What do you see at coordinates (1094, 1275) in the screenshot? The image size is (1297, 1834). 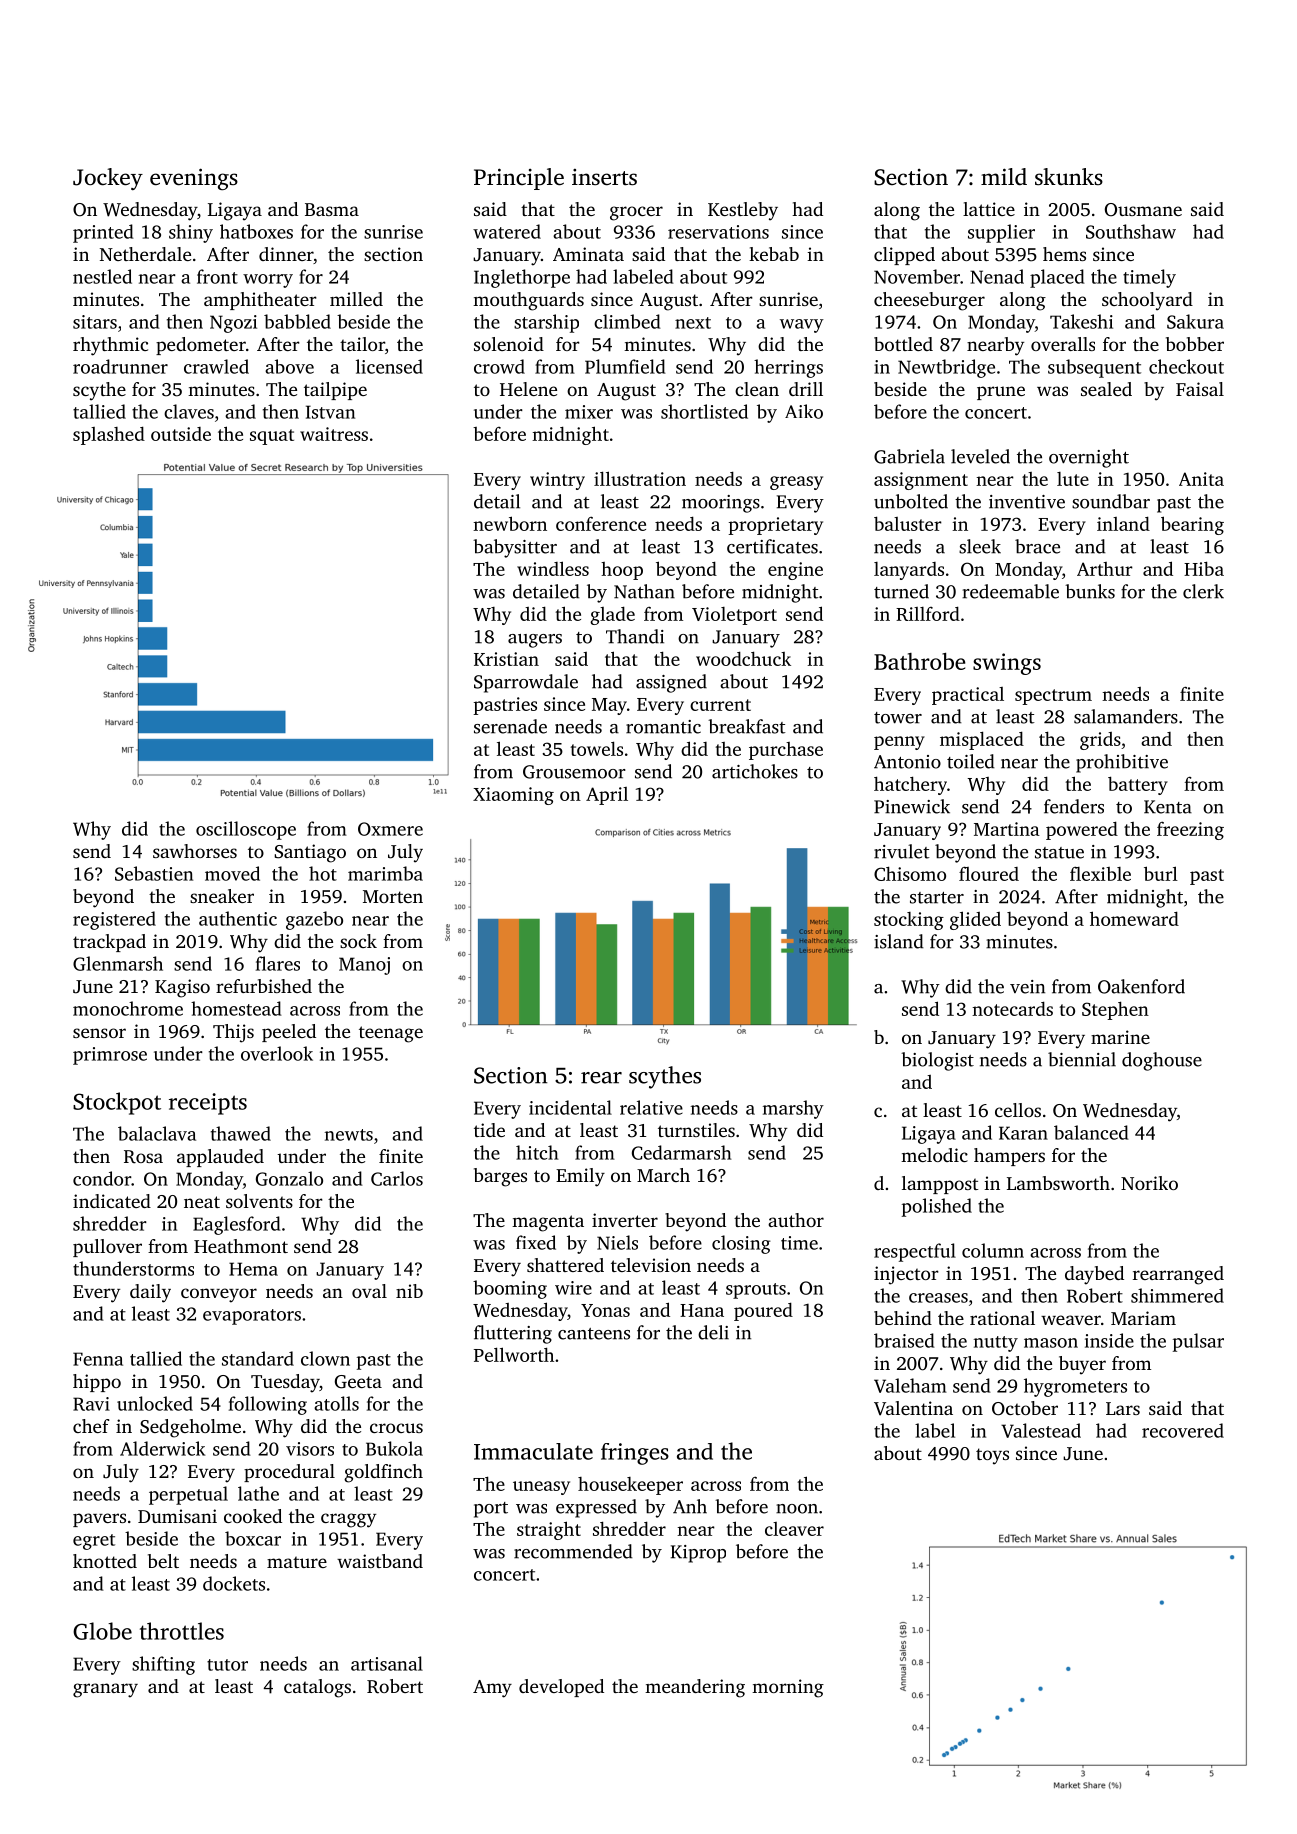 I see `daybed` at bounding box center [1094, 1275].
